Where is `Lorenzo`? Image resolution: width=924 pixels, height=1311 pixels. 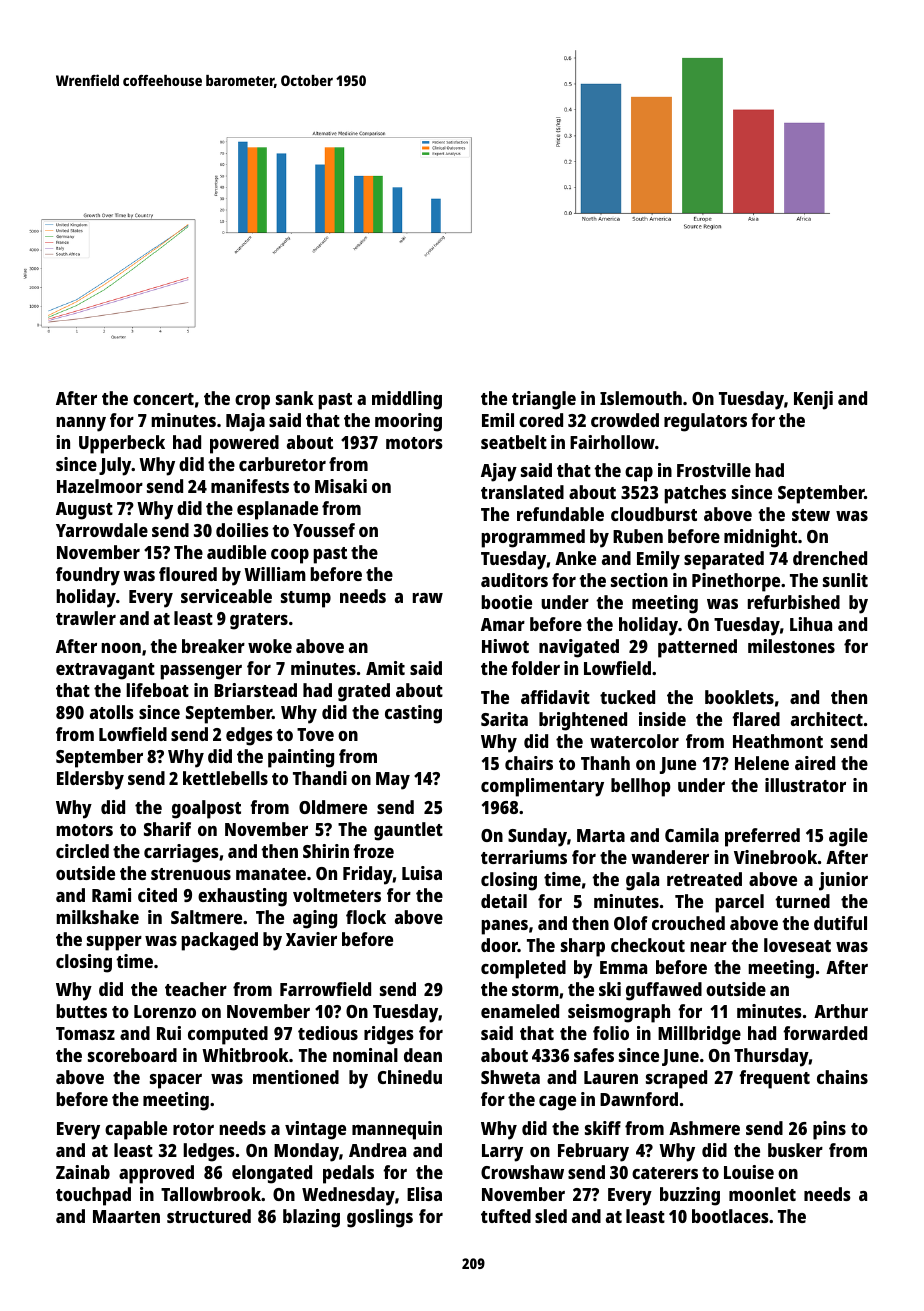 Lorenzo is located at coordinates (165, 1011).
